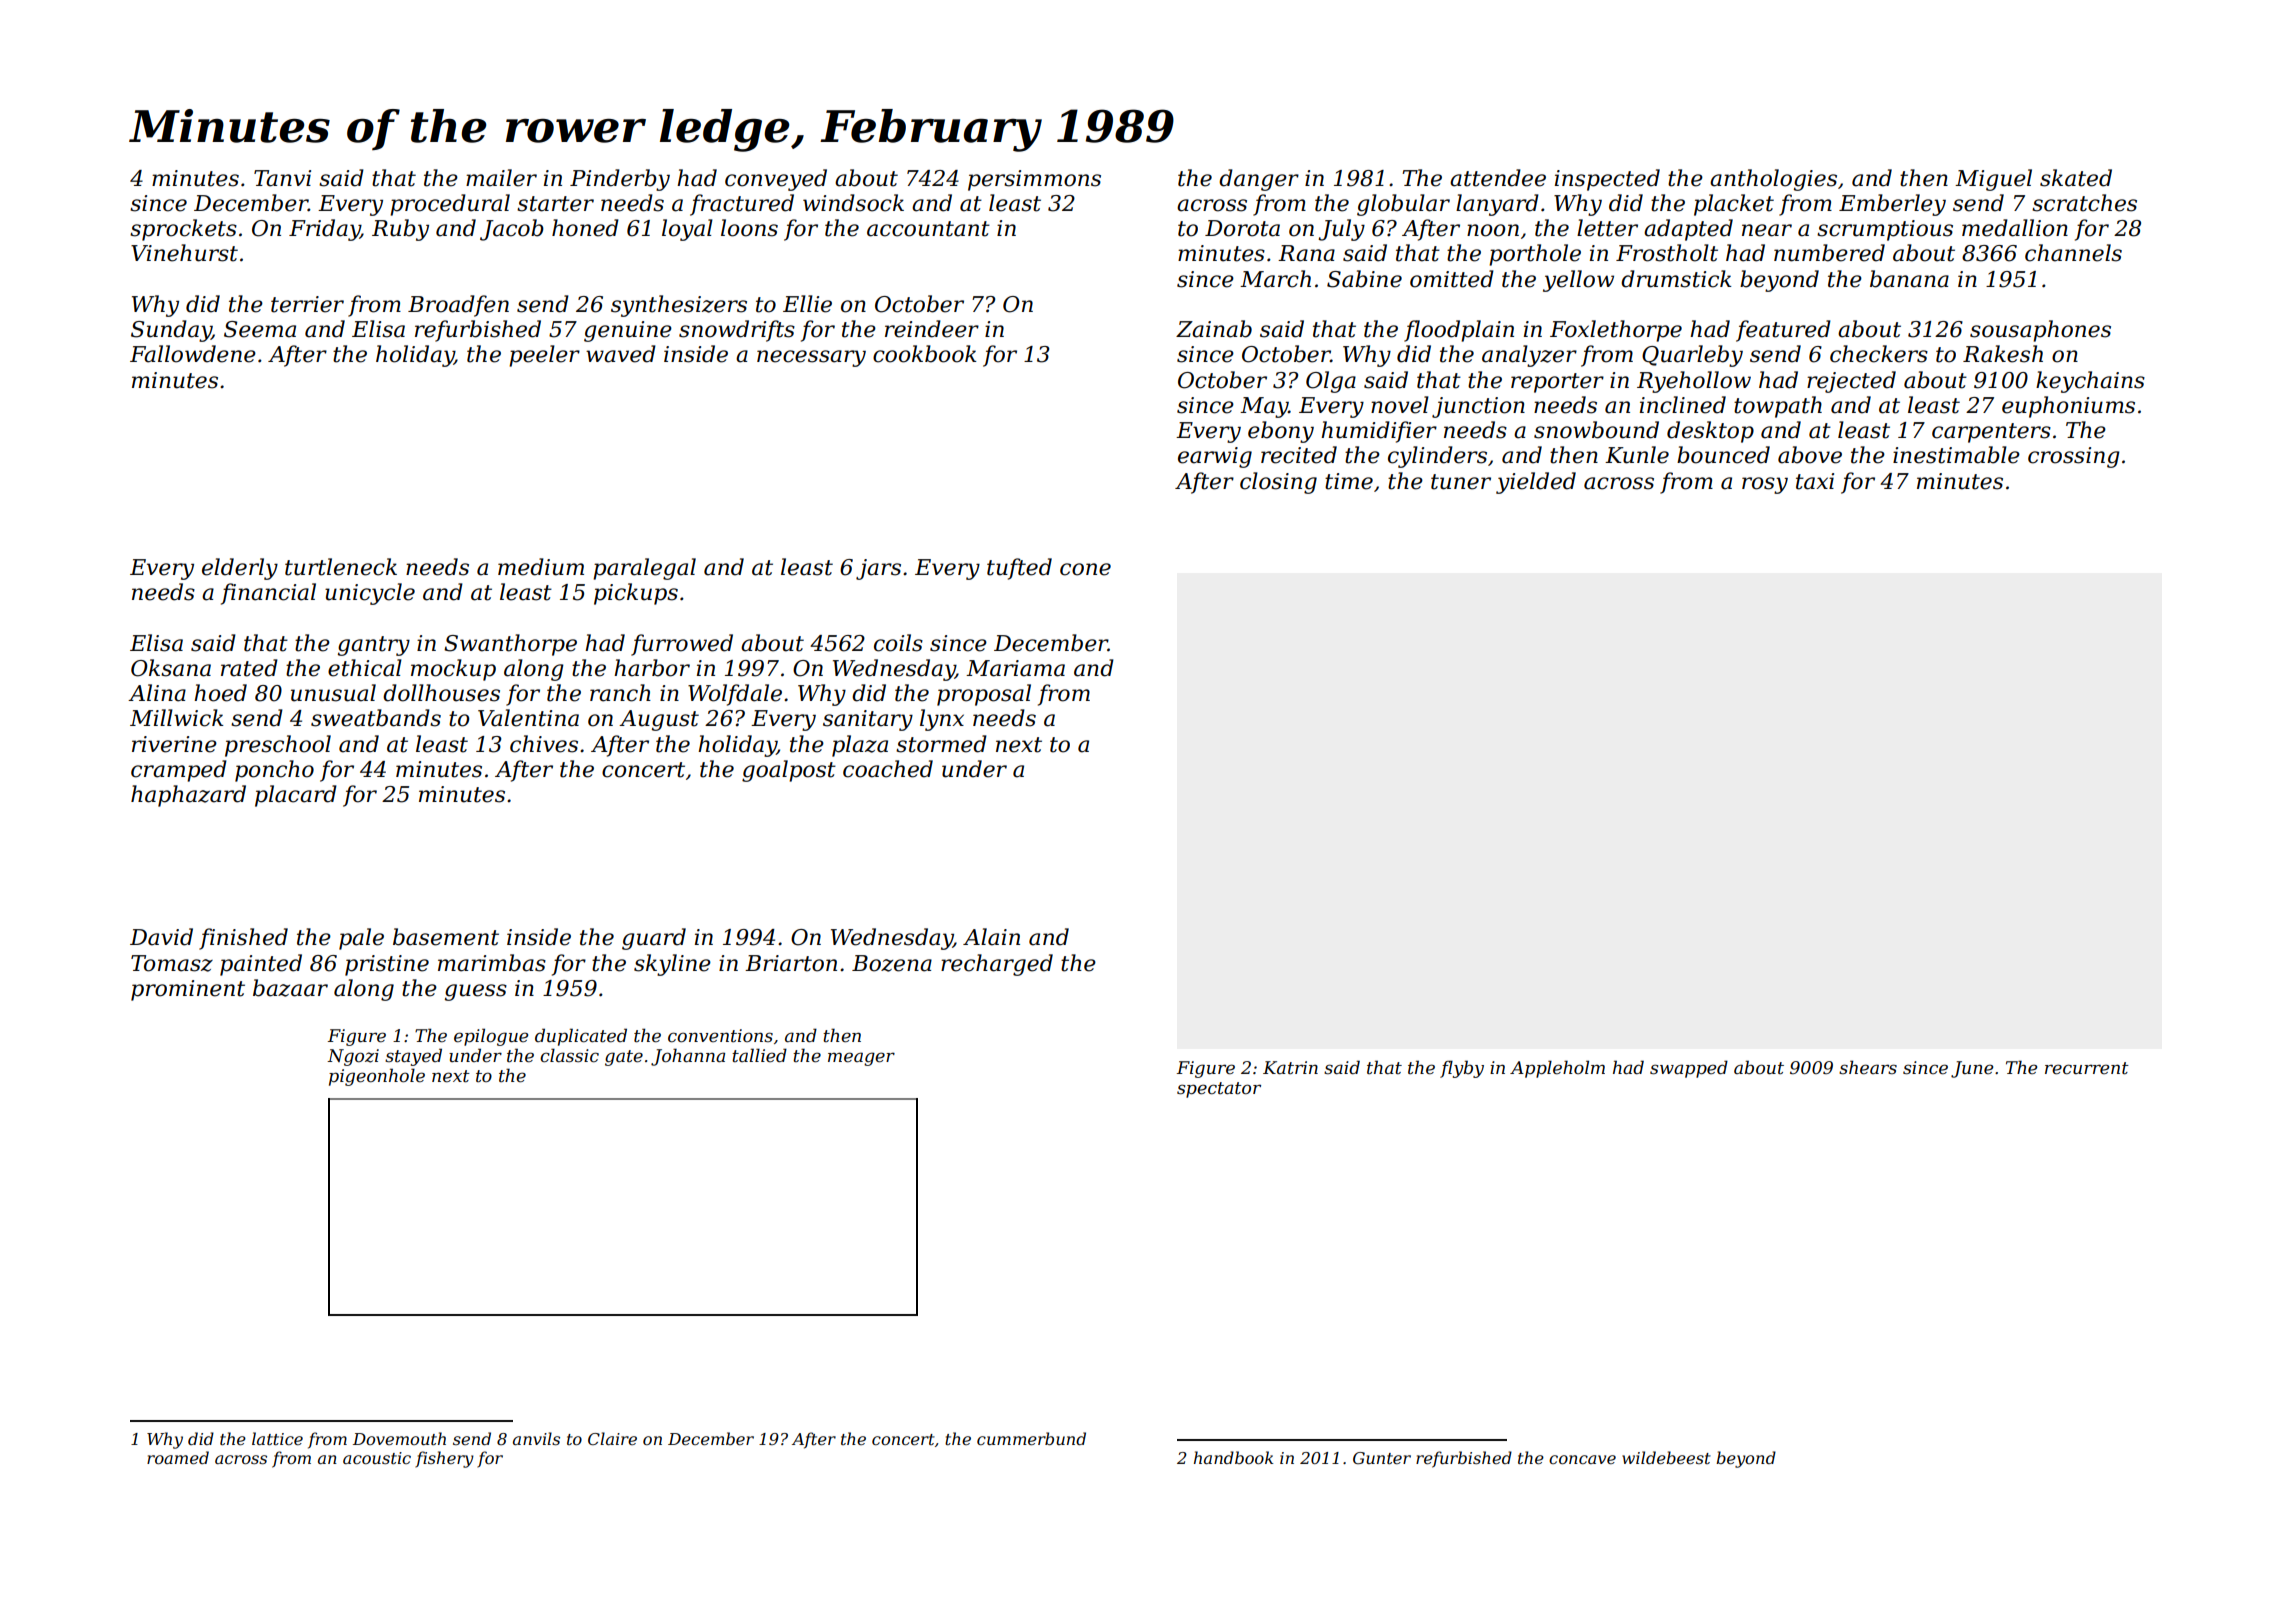 This document has height=1620, width=2292. I want to click on time, so click(1349, 481).
